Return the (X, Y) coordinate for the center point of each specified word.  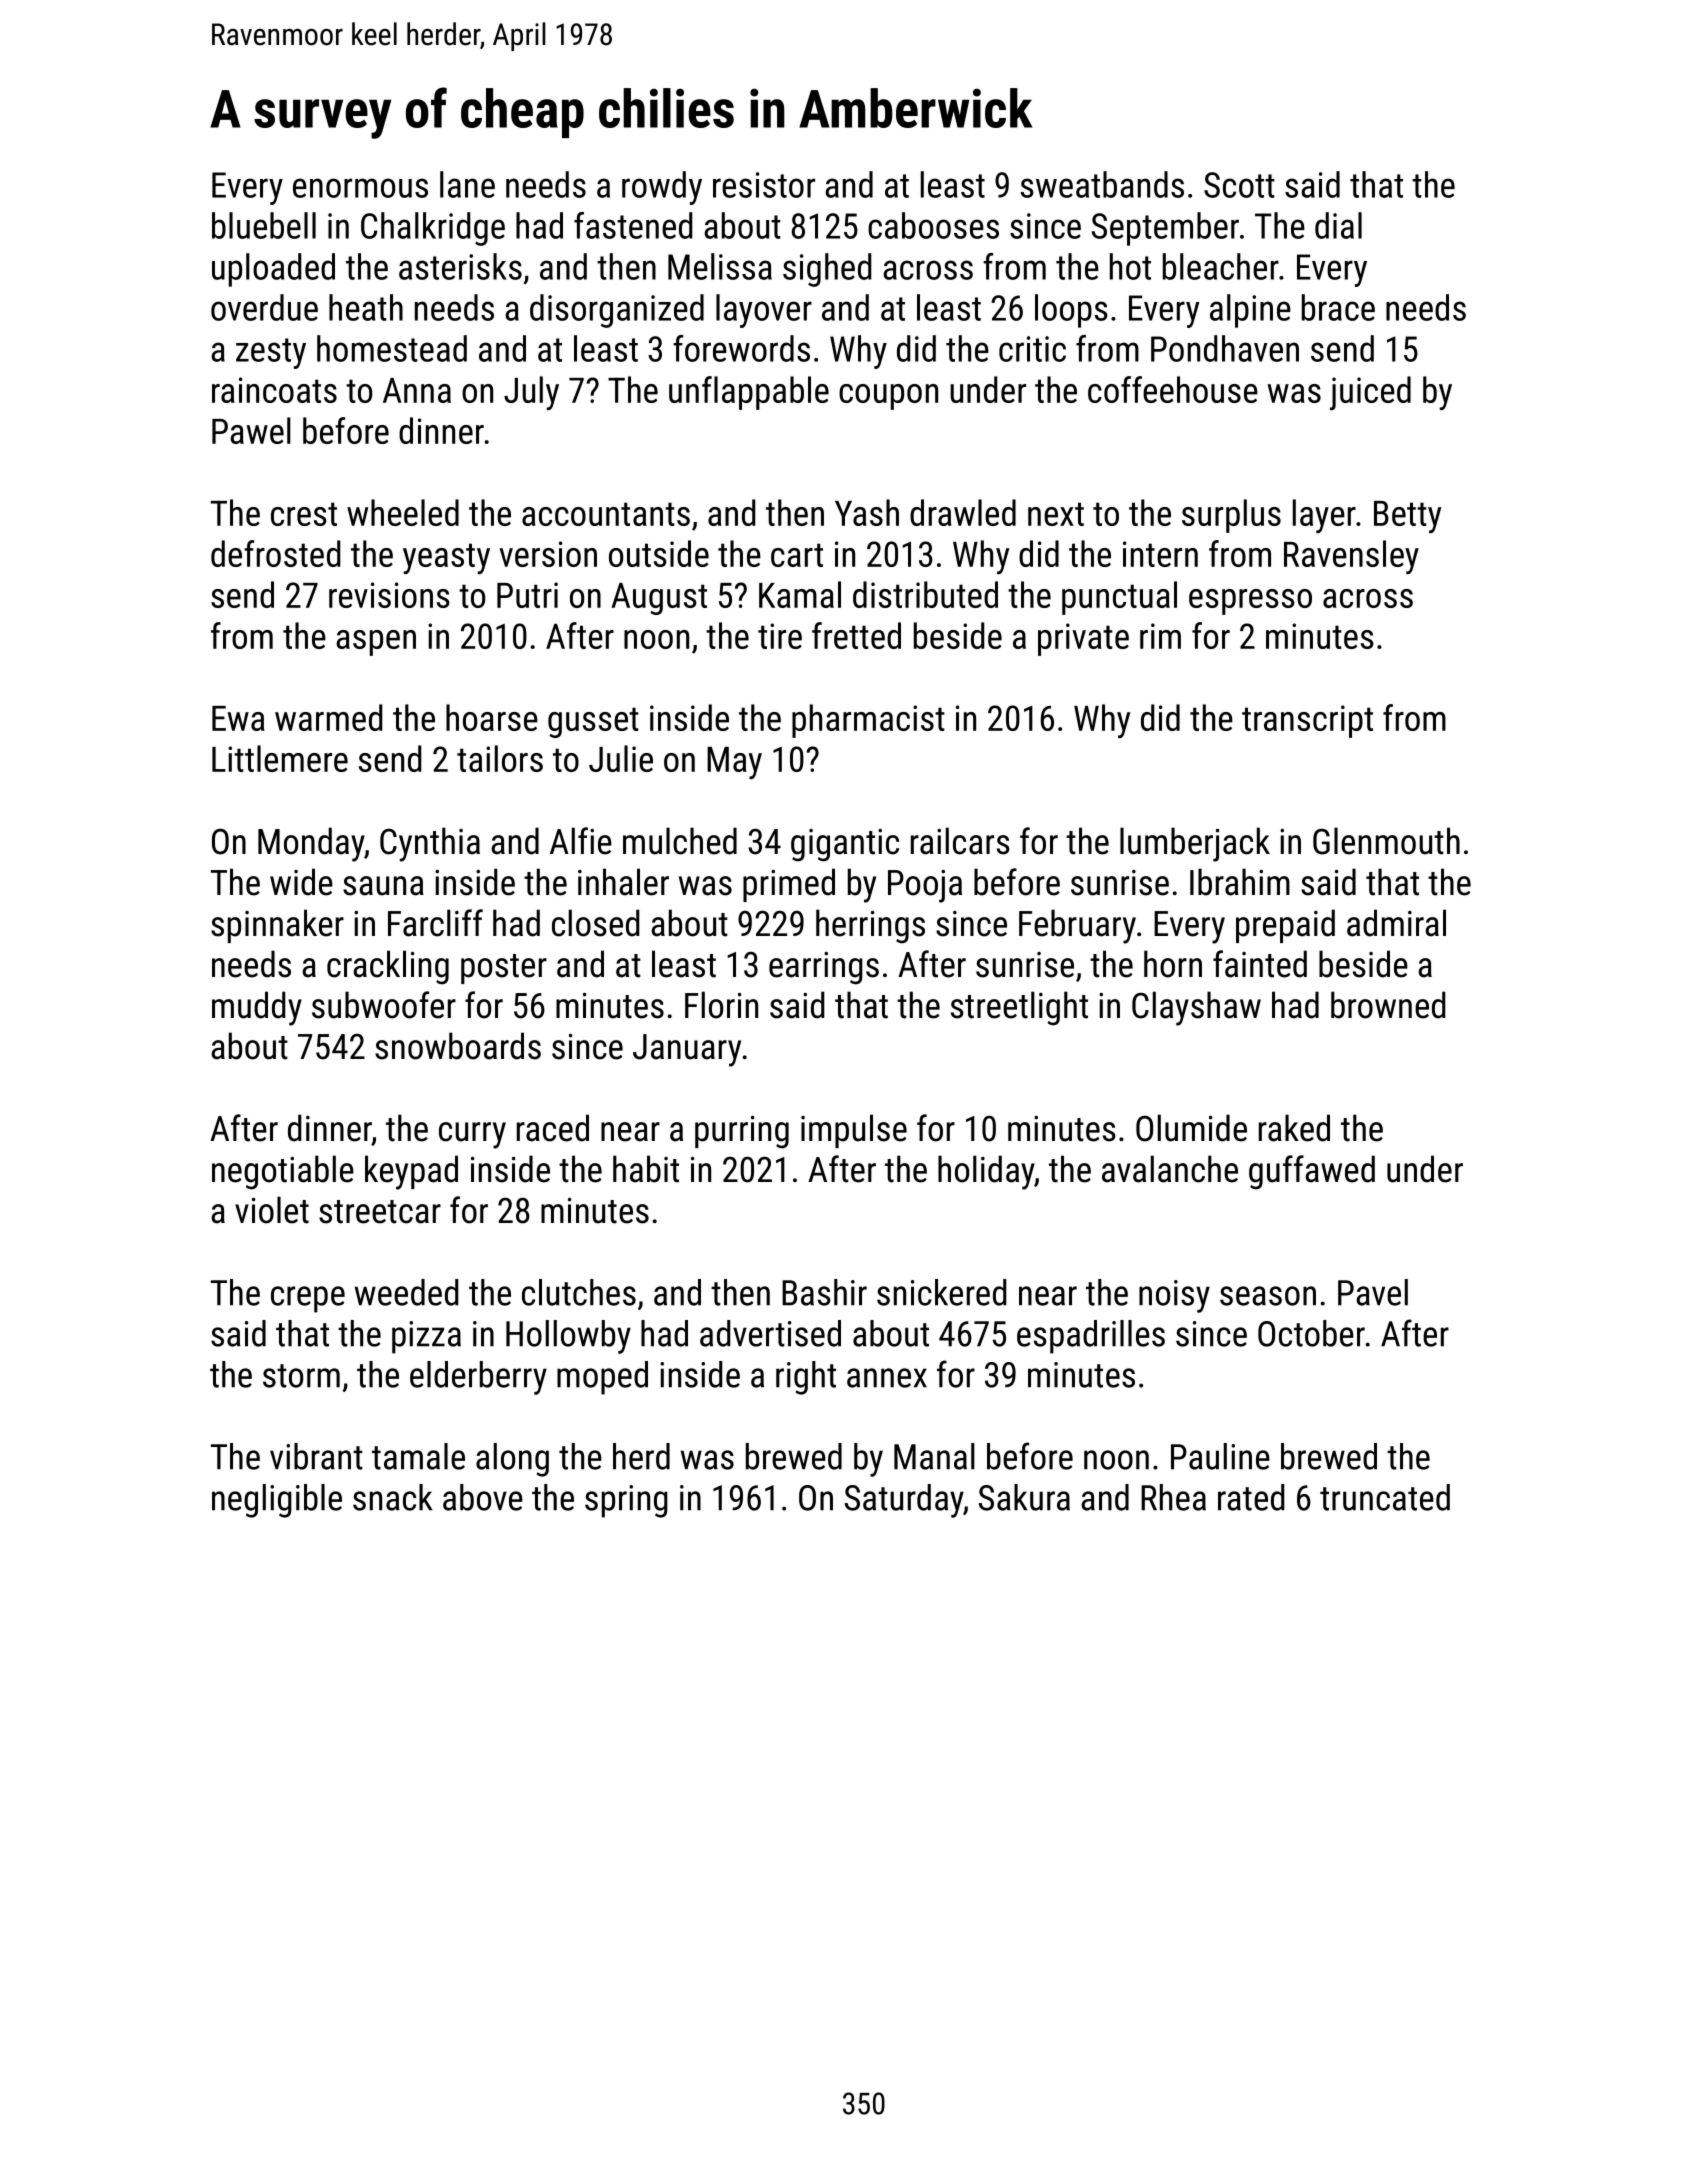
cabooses (933, 225)
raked (1294, 1128)
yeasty (446, 558)
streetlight (1019, 1008)
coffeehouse (1173, 389)
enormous (360, 188)
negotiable (283, 1172)
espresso (1250, 602)
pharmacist (868, 721)
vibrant (316, 1456)
